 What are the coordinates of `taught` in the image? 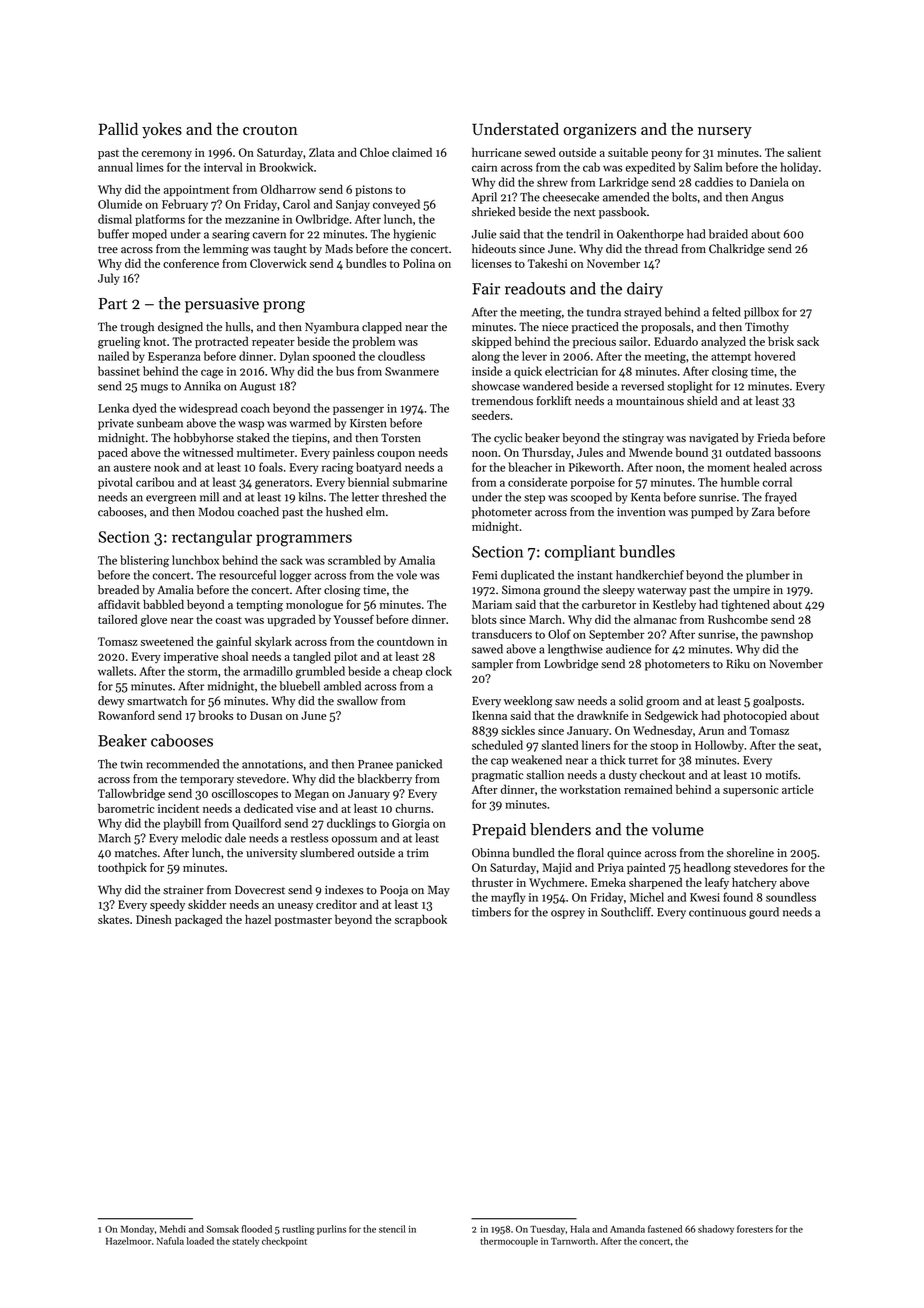 It's located at (290, 250).
